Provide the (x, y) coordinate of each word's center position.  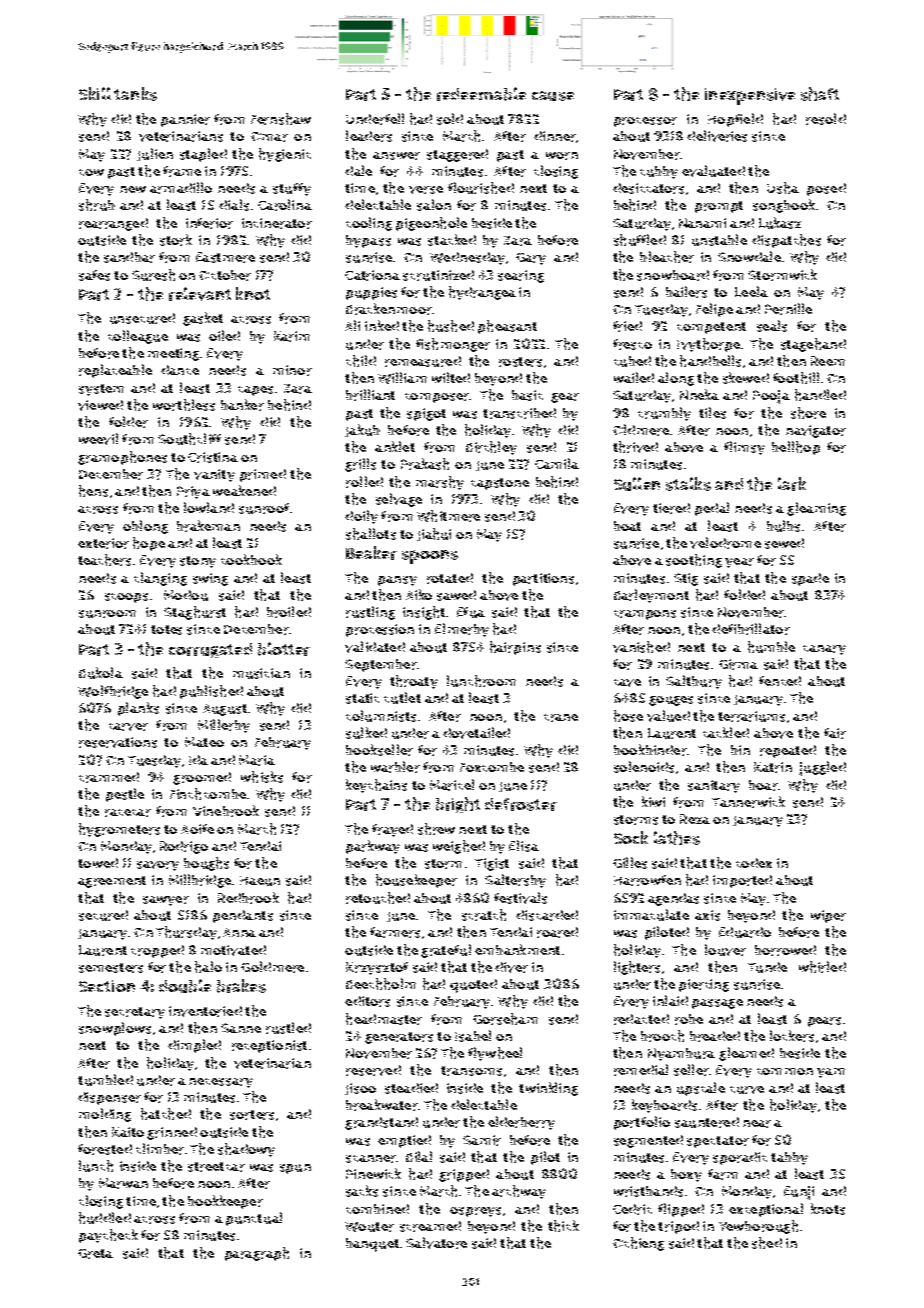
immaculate (651, 915)
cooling (369, 224)
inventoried (205, 1011)
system (101, 390)
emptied (404, 1141)
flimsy (744, 448)
